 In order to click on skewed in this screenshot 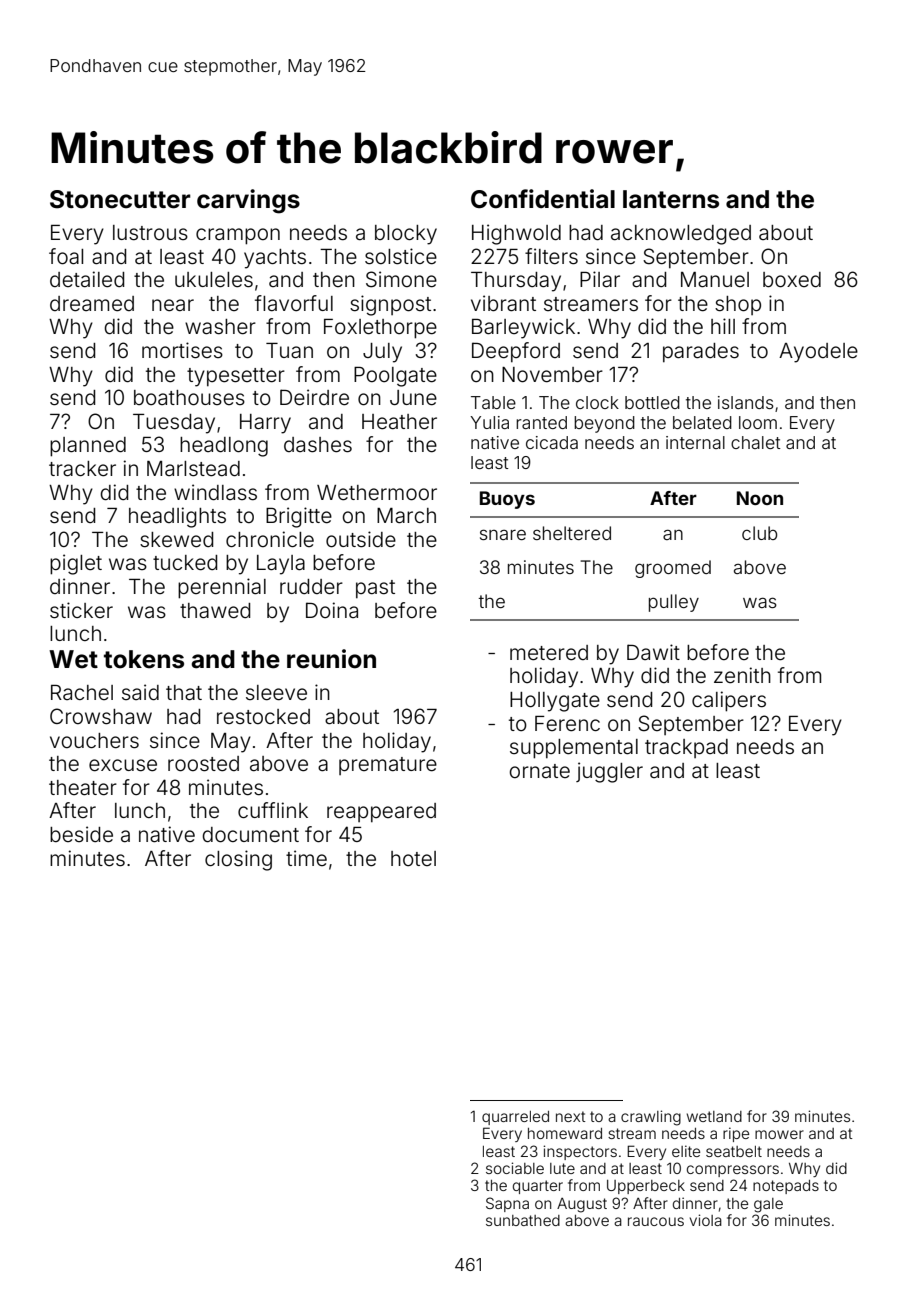, I will do `click(176, 540)`.
